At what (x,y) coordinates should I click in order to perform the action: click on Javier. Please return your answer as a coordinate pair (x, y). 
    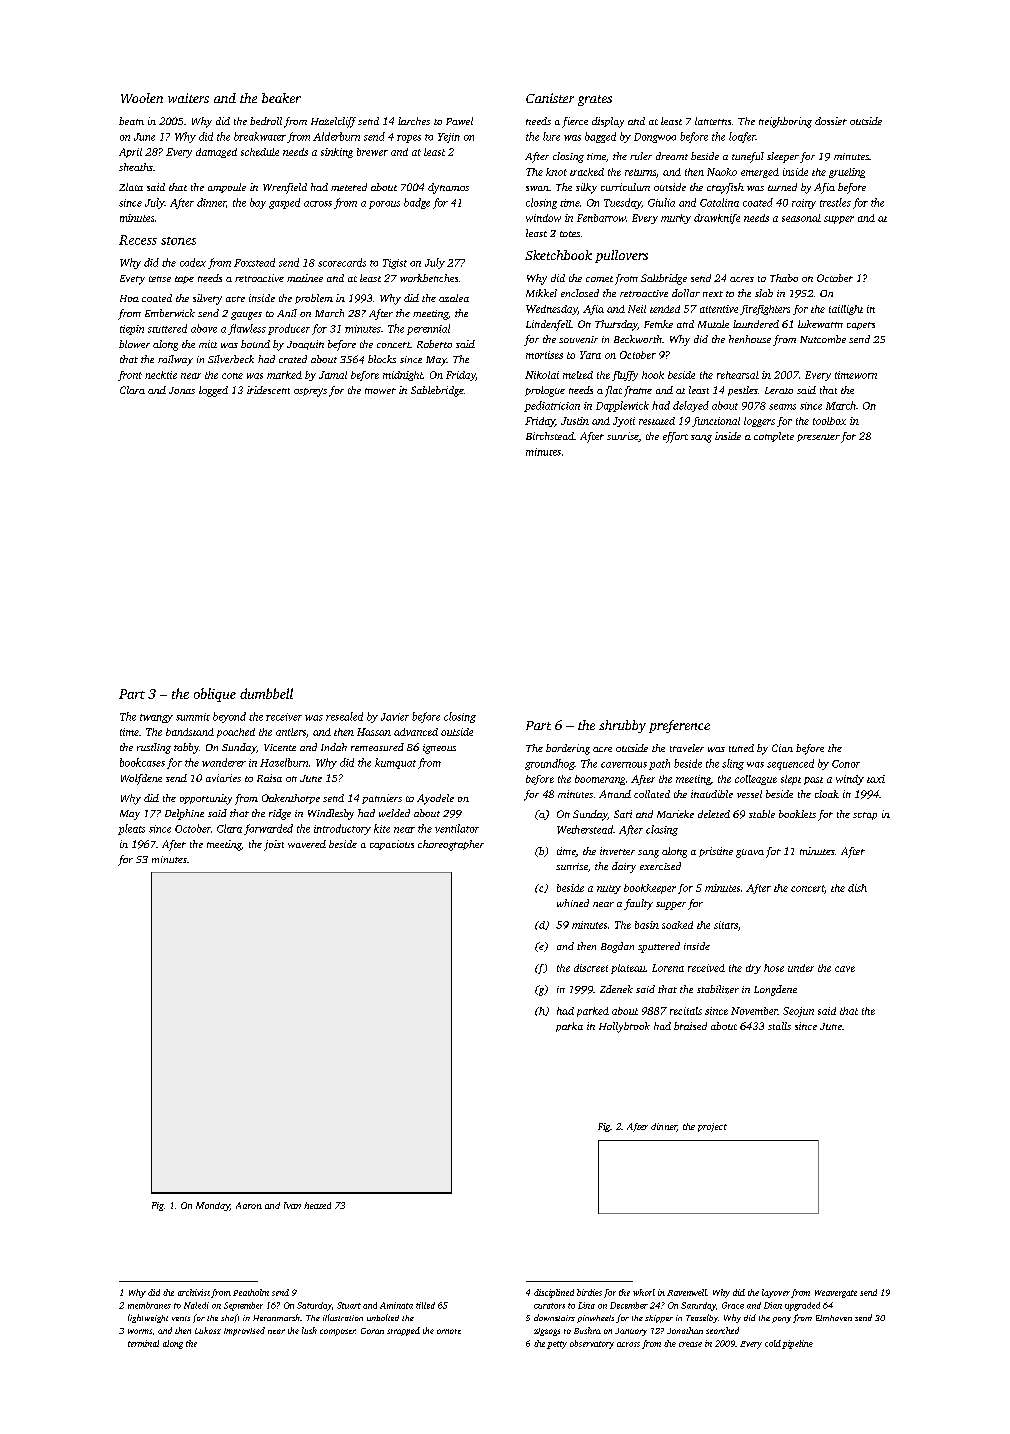
    Looking at the image, I should click on (395, 717).
